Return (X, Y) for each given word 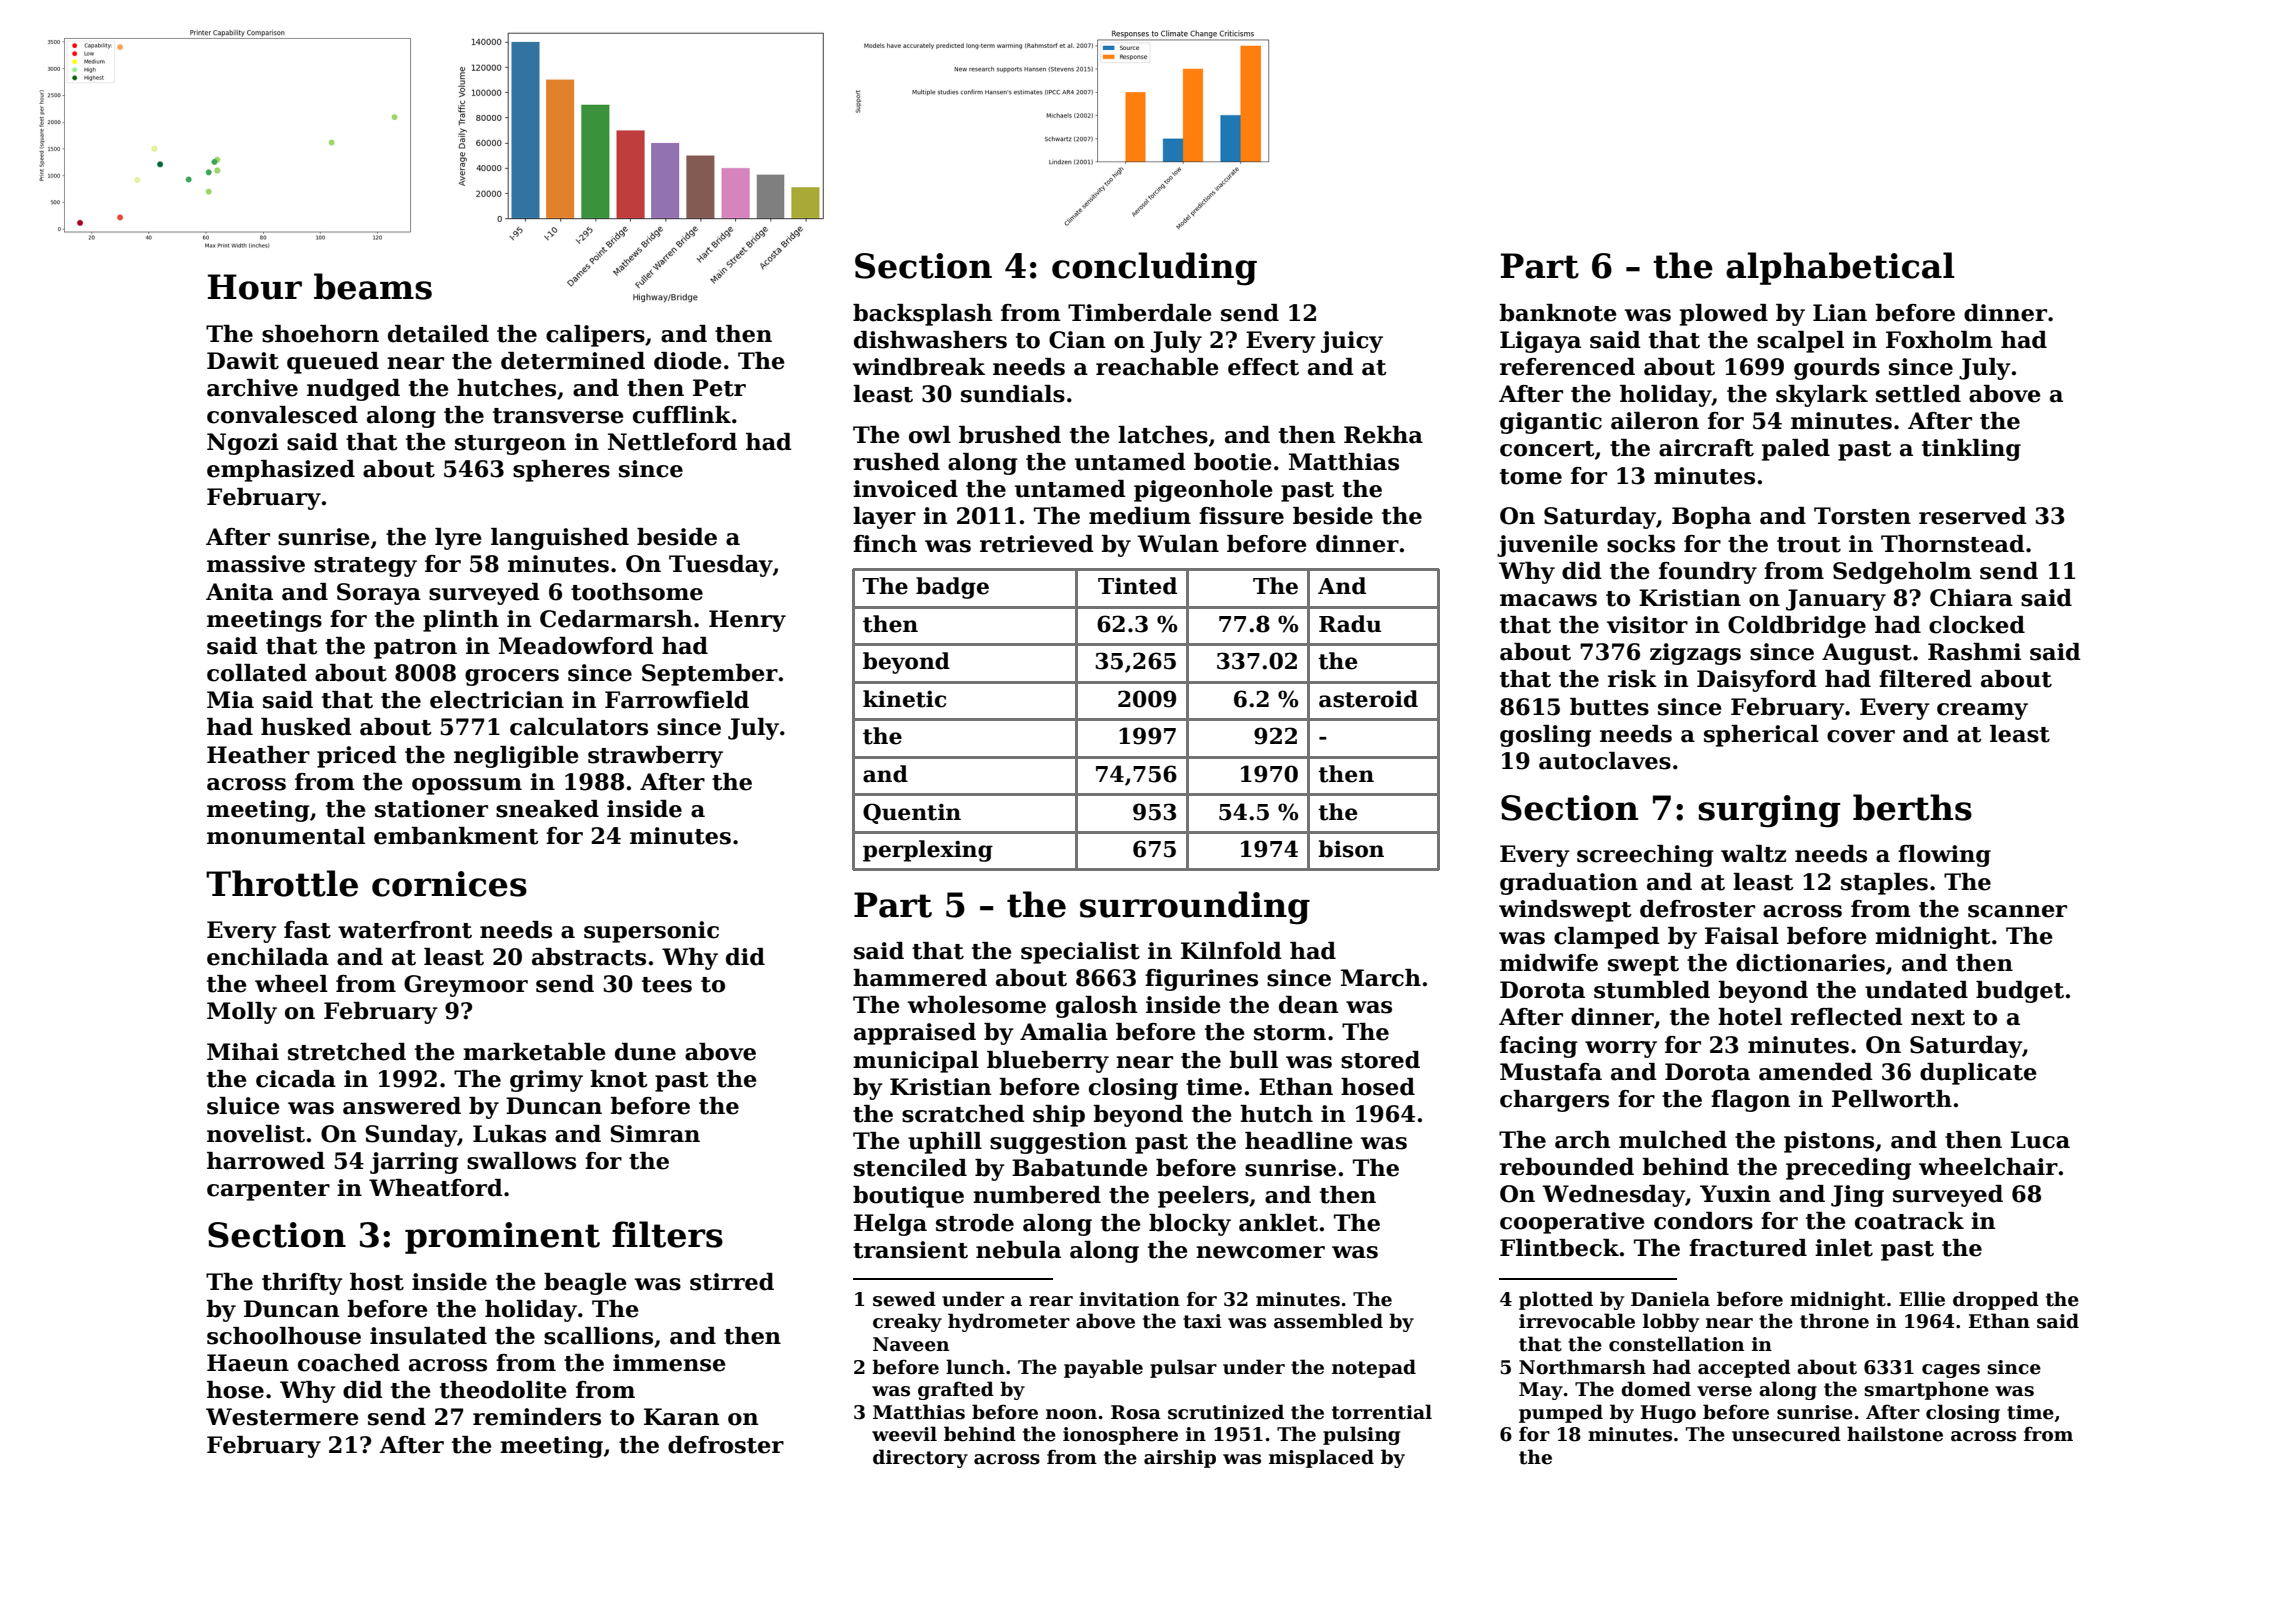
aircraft (1706, 448)
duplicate (1978, 1074)
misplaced (1321, 1458)
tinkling (1971, 450)
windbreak (919, 367)
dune (645, 1052)
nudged (353, 390)
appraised (915, 1034)
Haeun (248, 1363)
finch (885, 544)
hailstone (1895, 1434)
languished (560, 539)
